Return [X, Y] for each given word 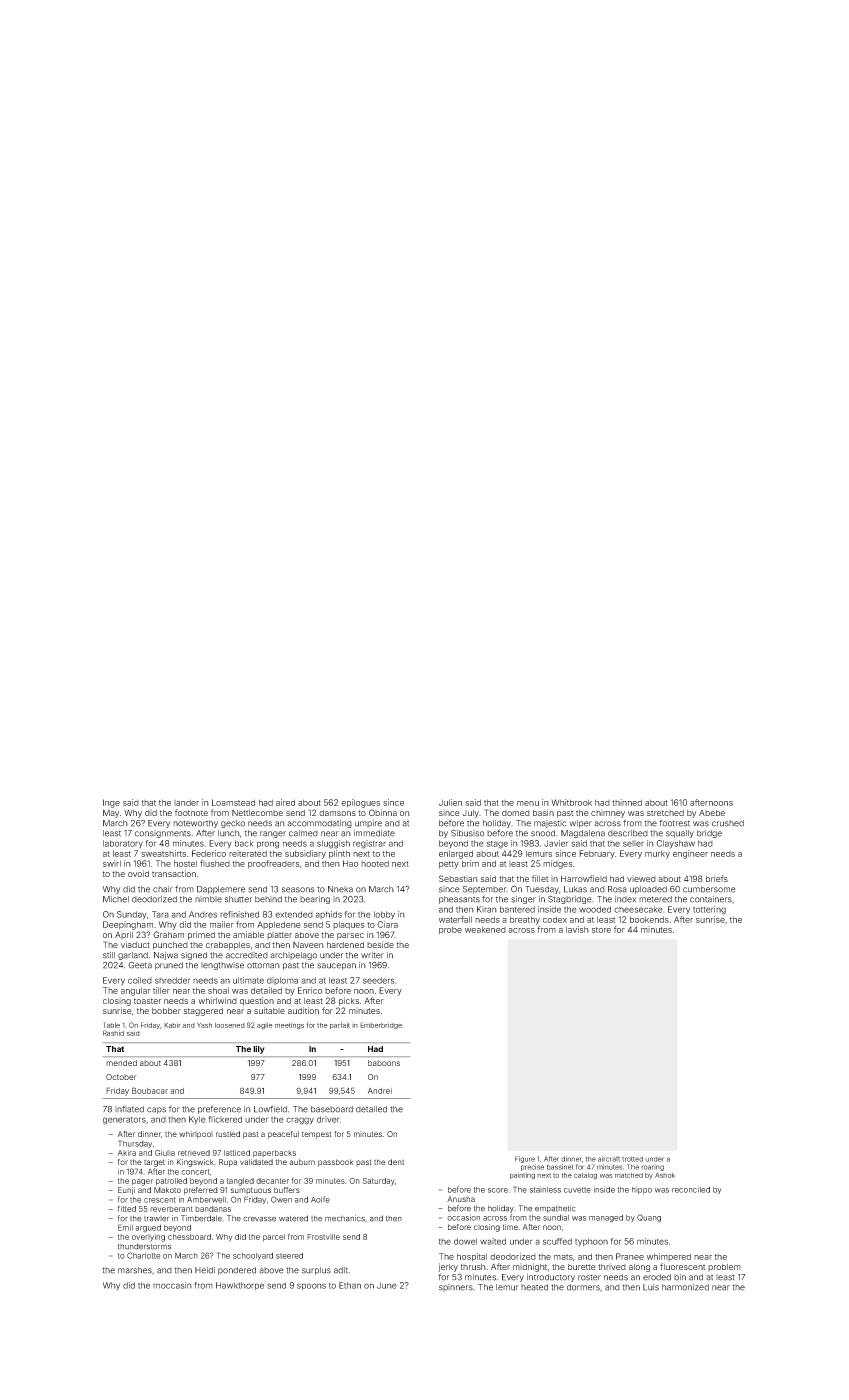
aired [285, 802]
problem [724, 1267]
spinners [456, 1288]
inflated [129, 1109]
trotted [632, 1159]
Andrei [380, 1091]
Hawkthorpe [240, 1286]
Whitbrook [571, 802]
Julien [450, 802]
